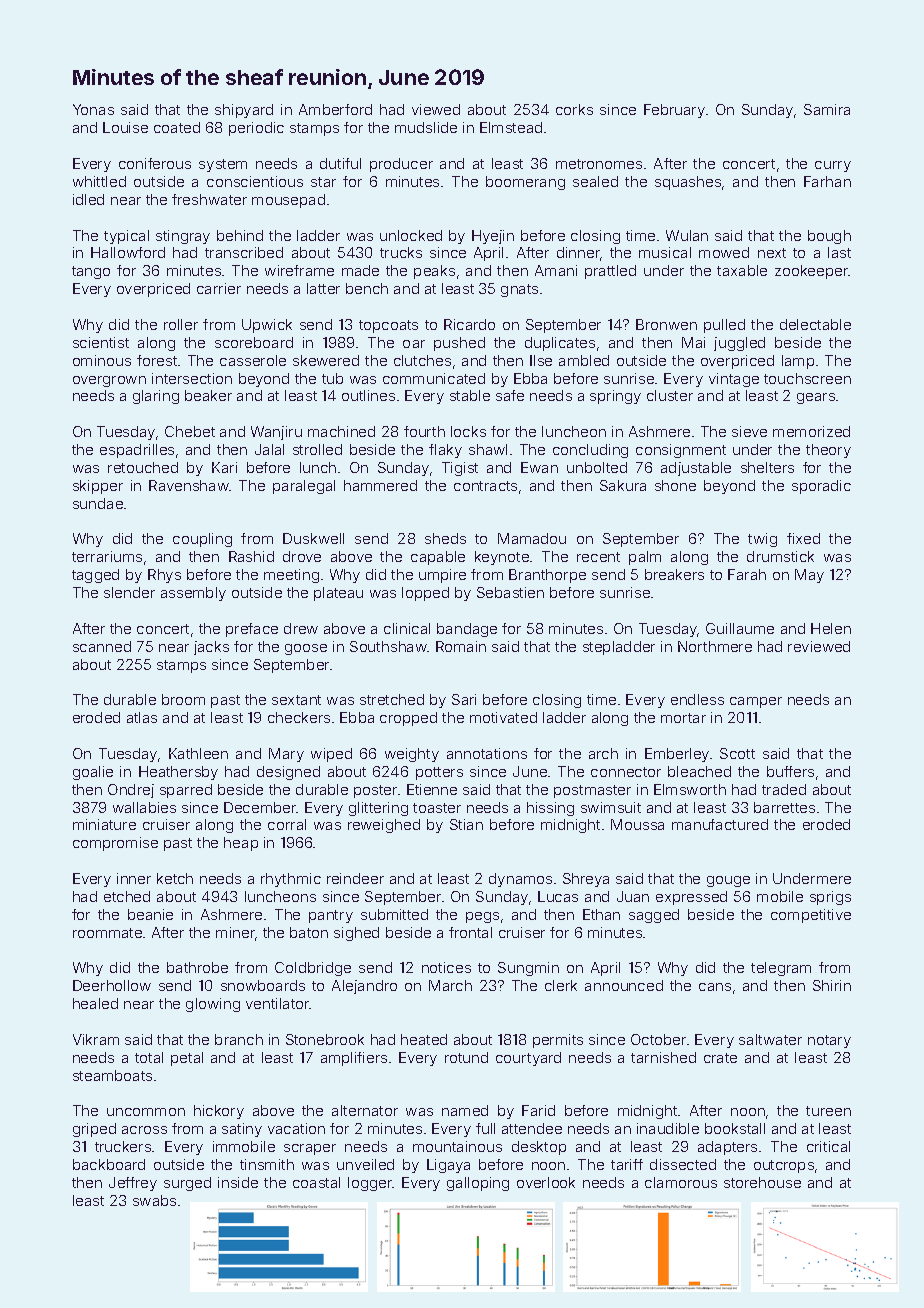 This screenshot has height=1308, width=924. Describe the element at coordinates (175, 878) in the screenshot. I see `ketch` at that location.
